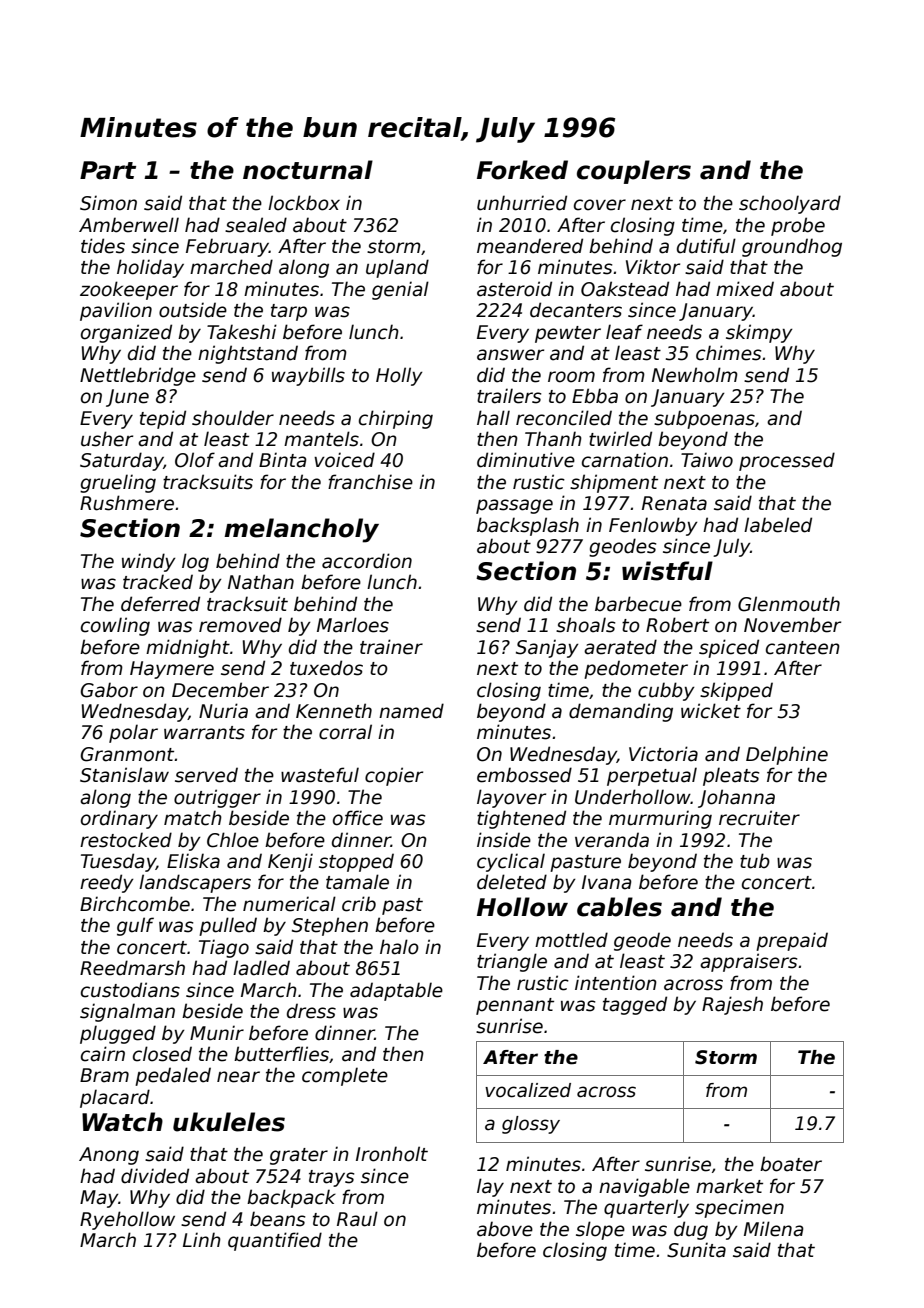 The height and width of the document is (1308, 924). I want to click on recruiter, so click(759, 818).
